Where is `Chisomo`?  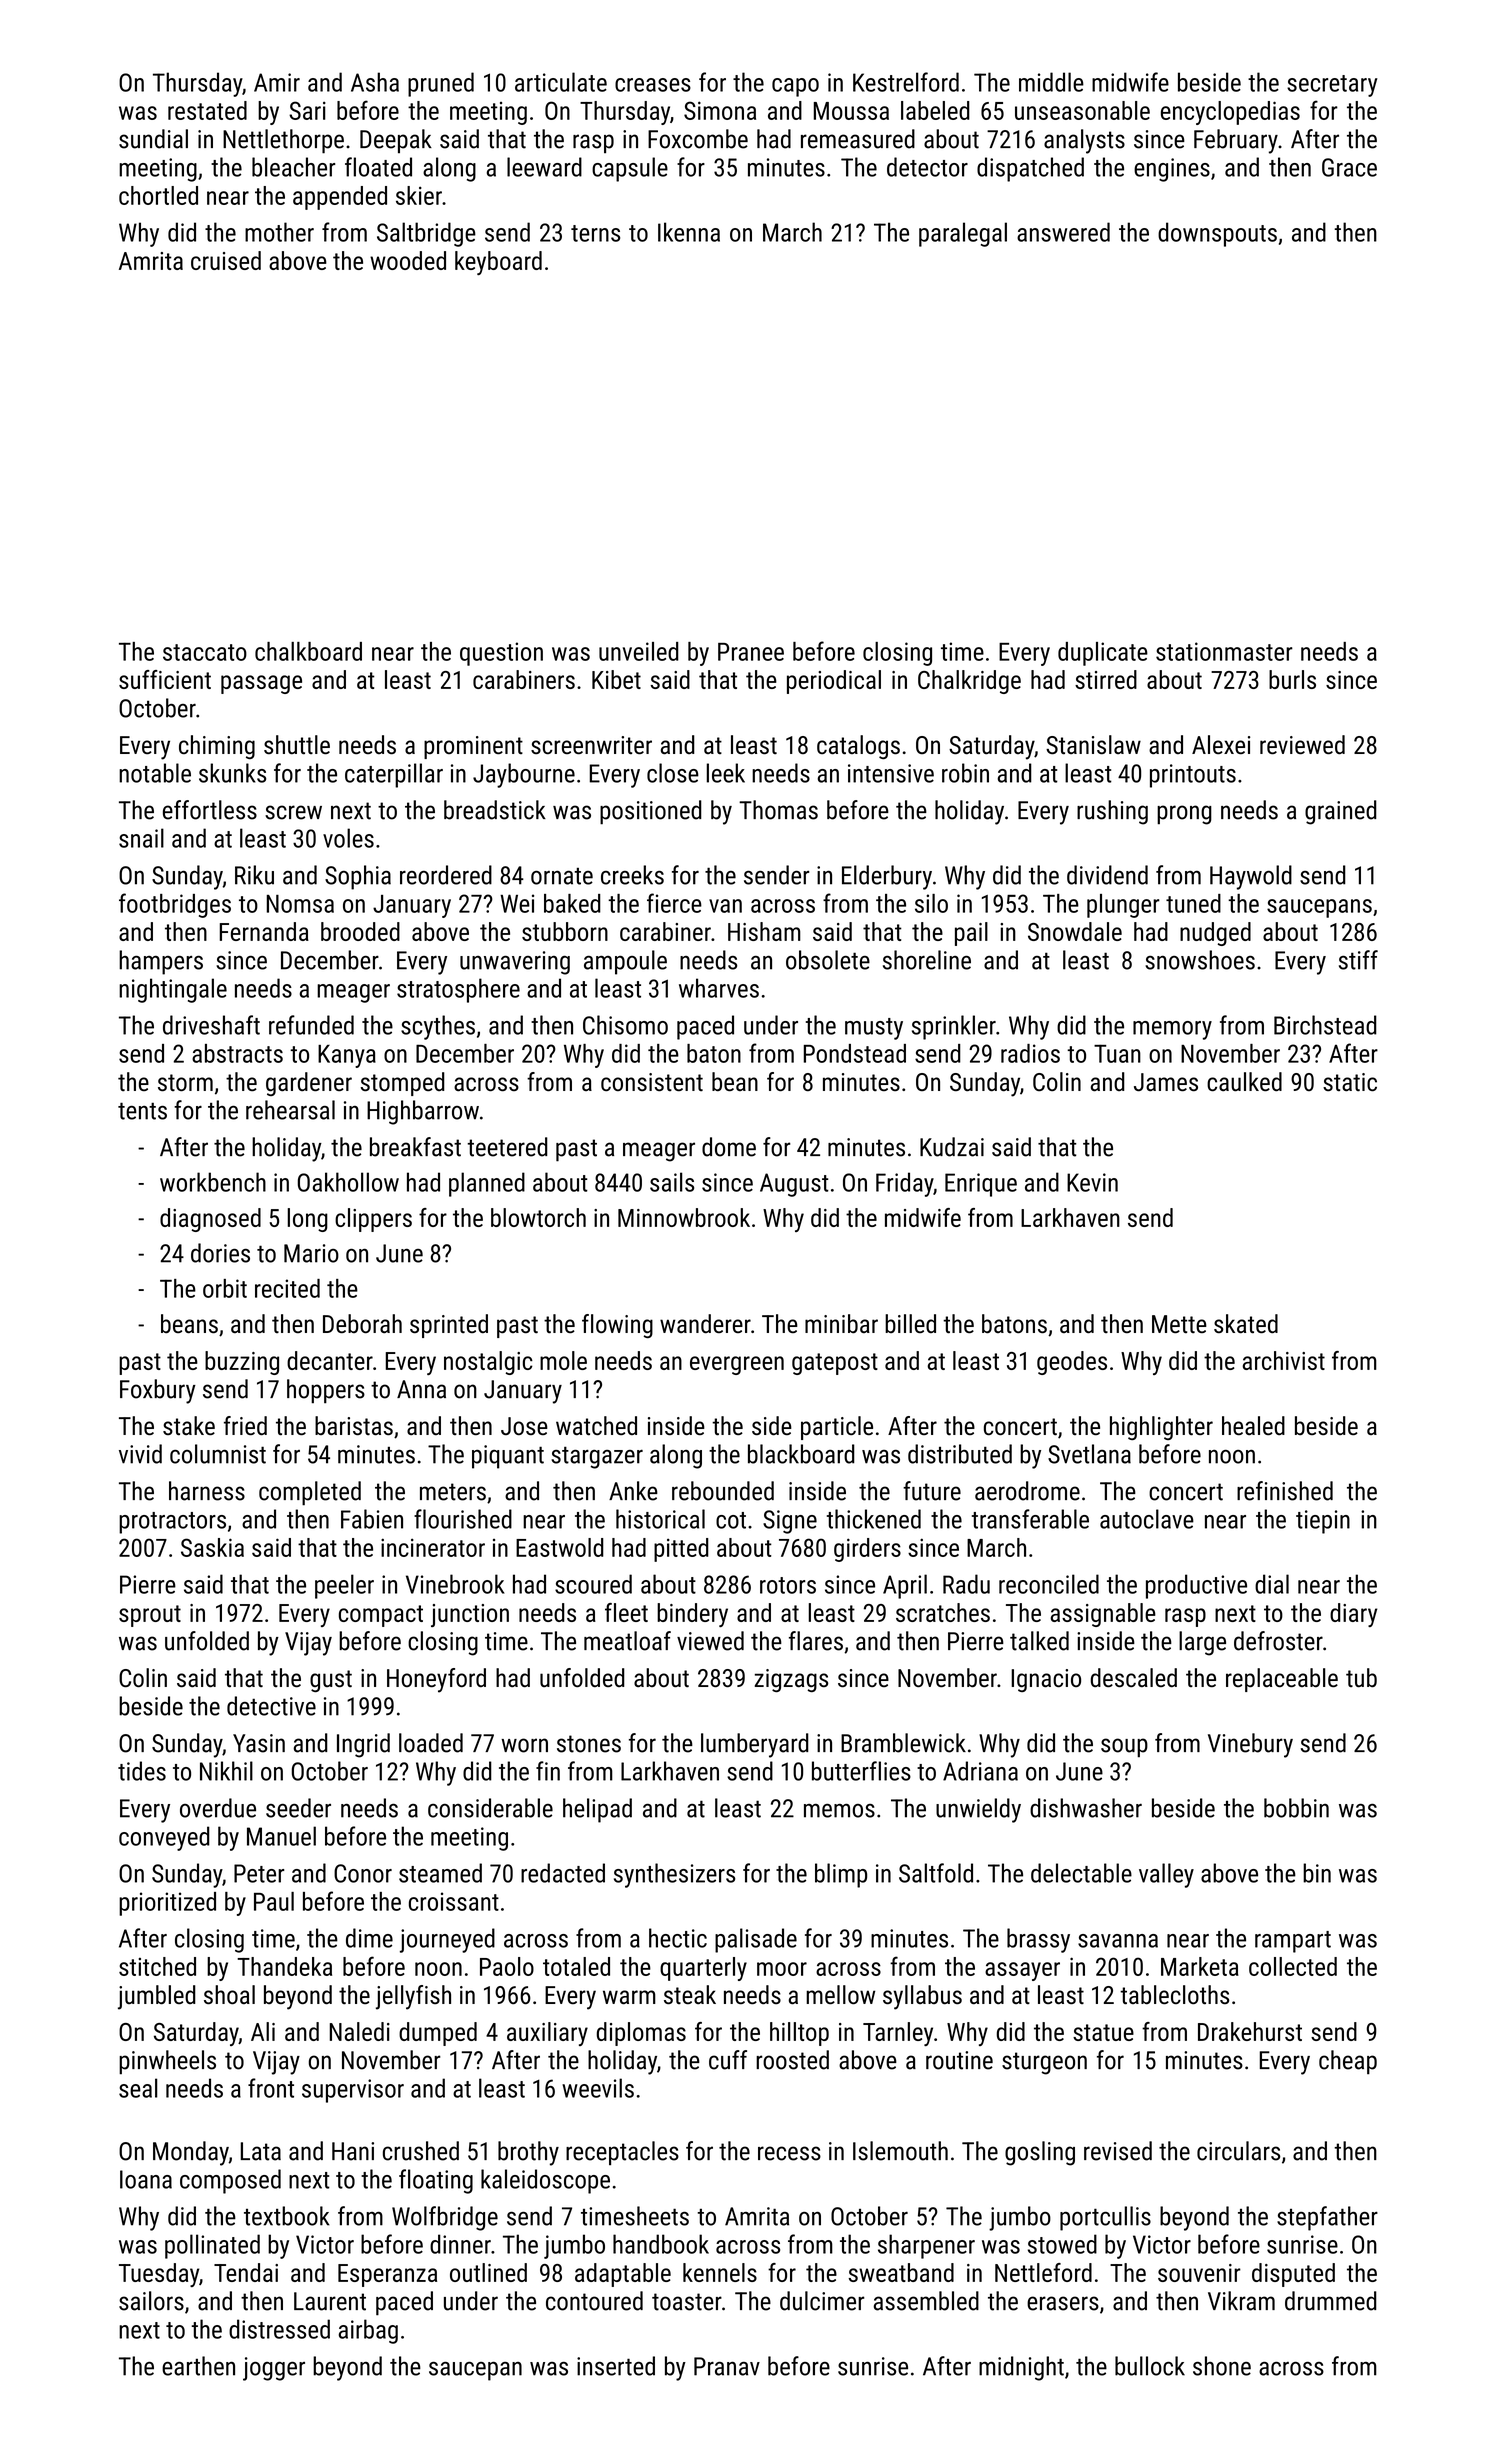 Chisomo is located at coordinates (625, 1025).
